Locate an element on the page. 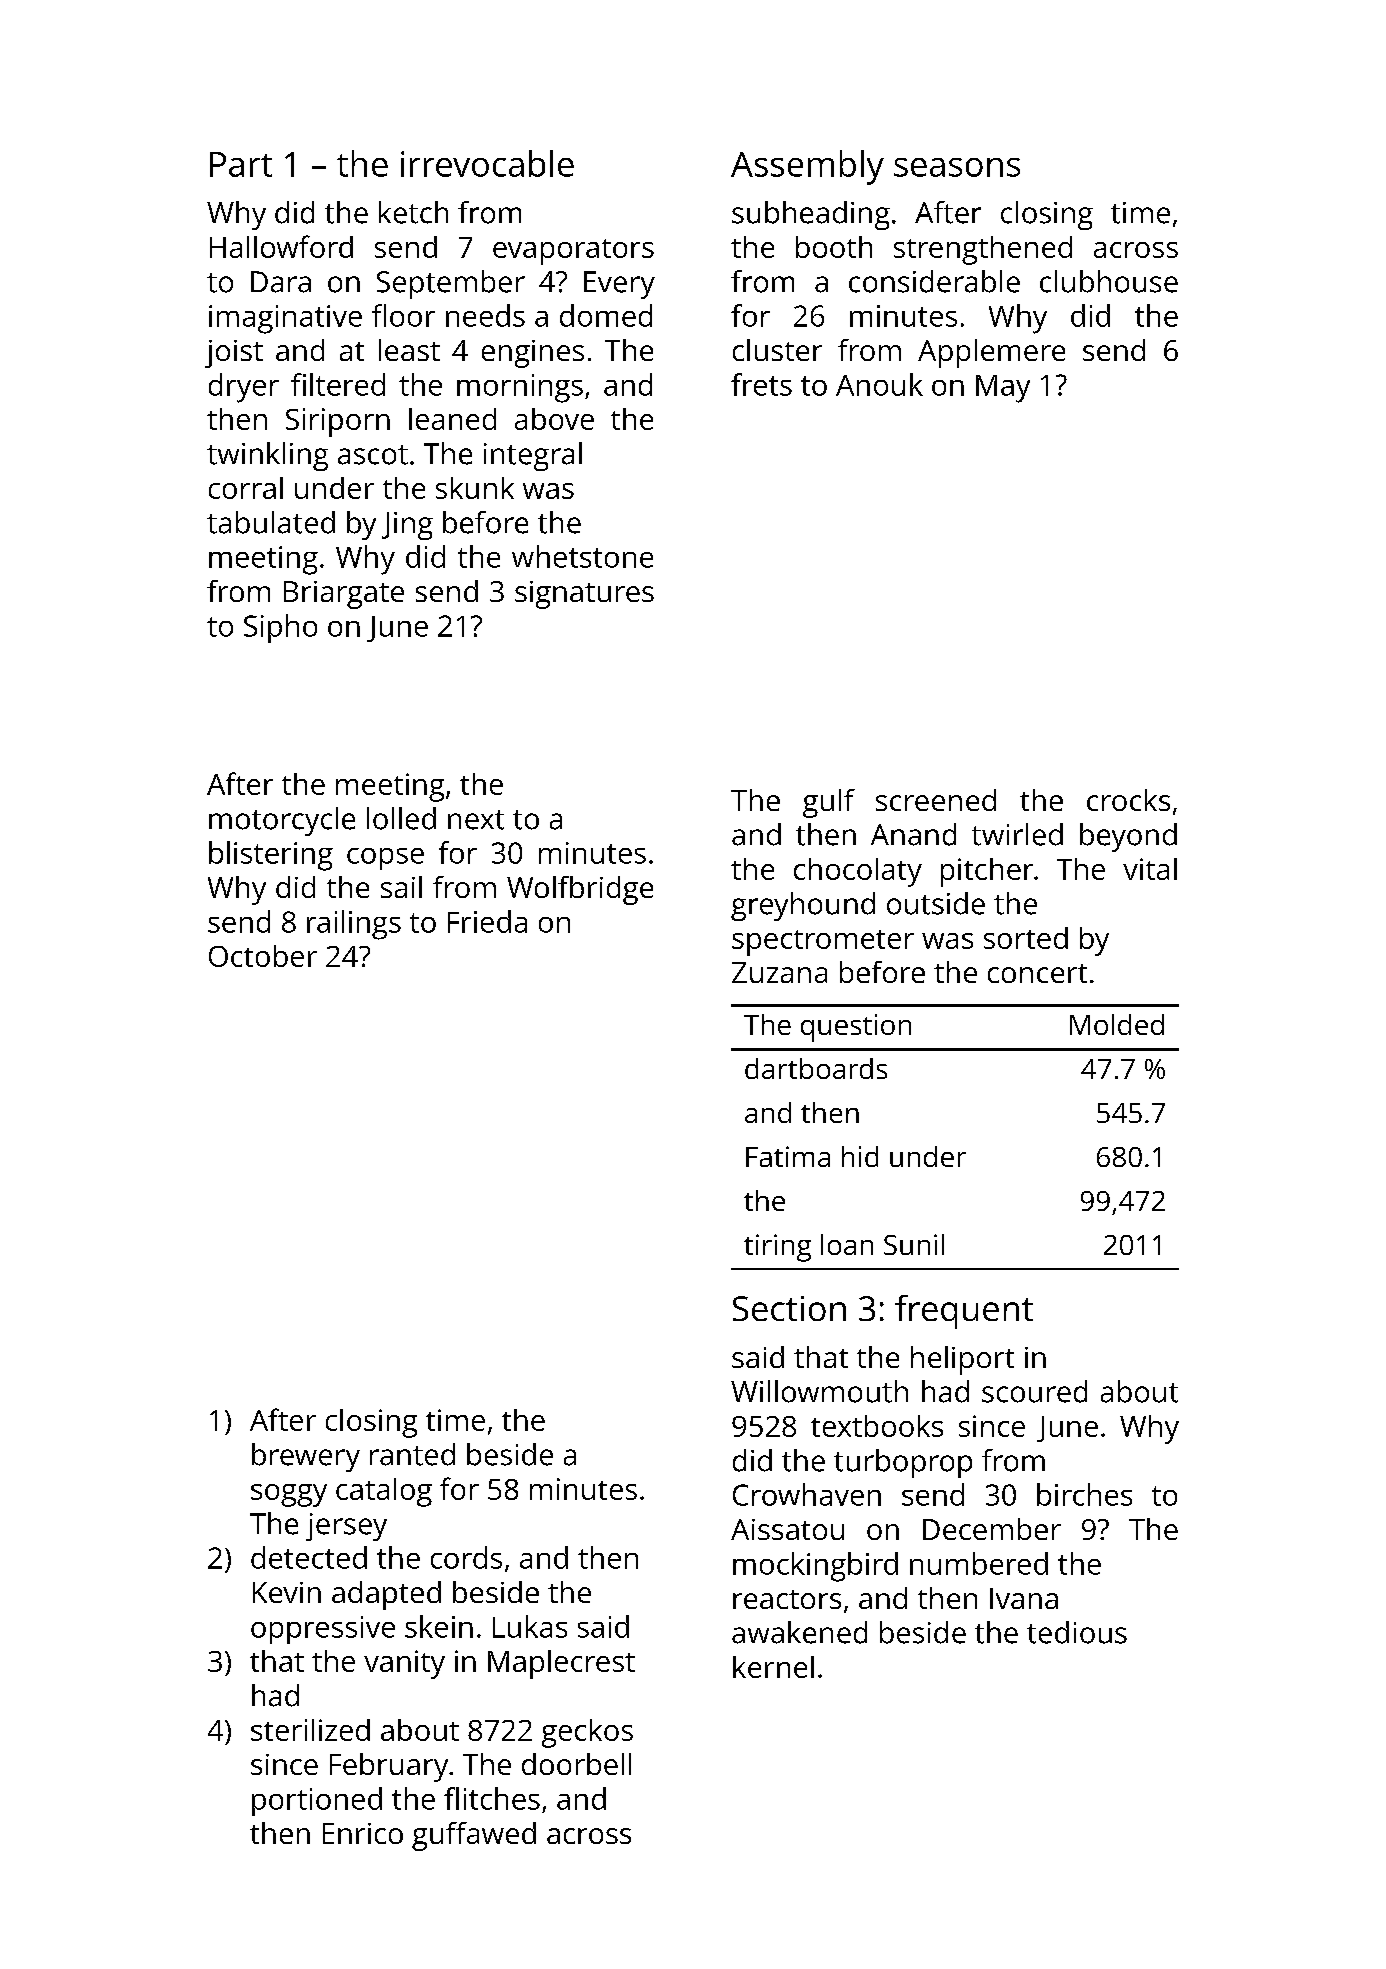 Image resolution: width=1386 pixels, height=1969 pixels. subheading is located at coordinates (811, 215).
